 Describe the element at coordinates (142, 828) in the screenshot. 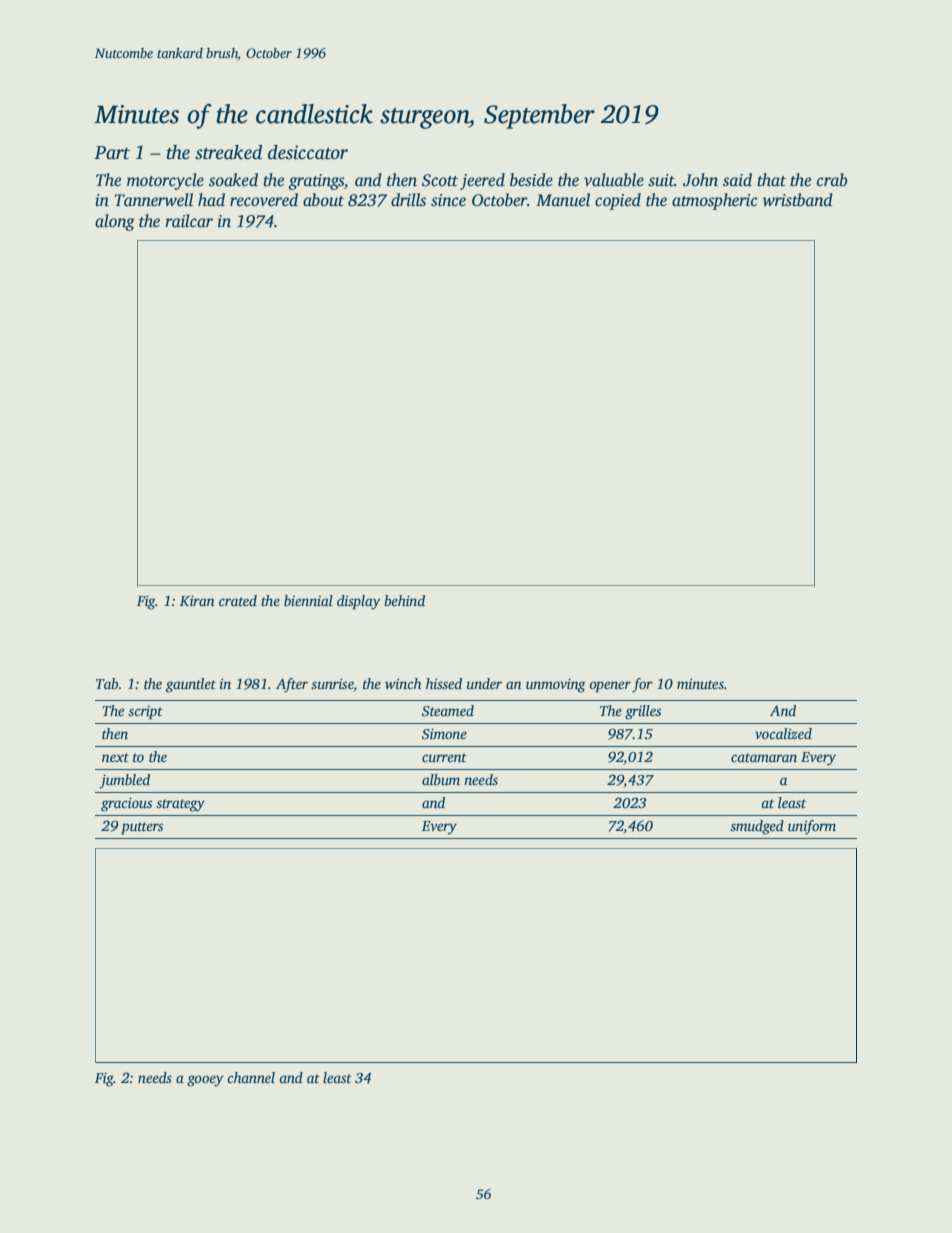

I see `putters` at that location.
